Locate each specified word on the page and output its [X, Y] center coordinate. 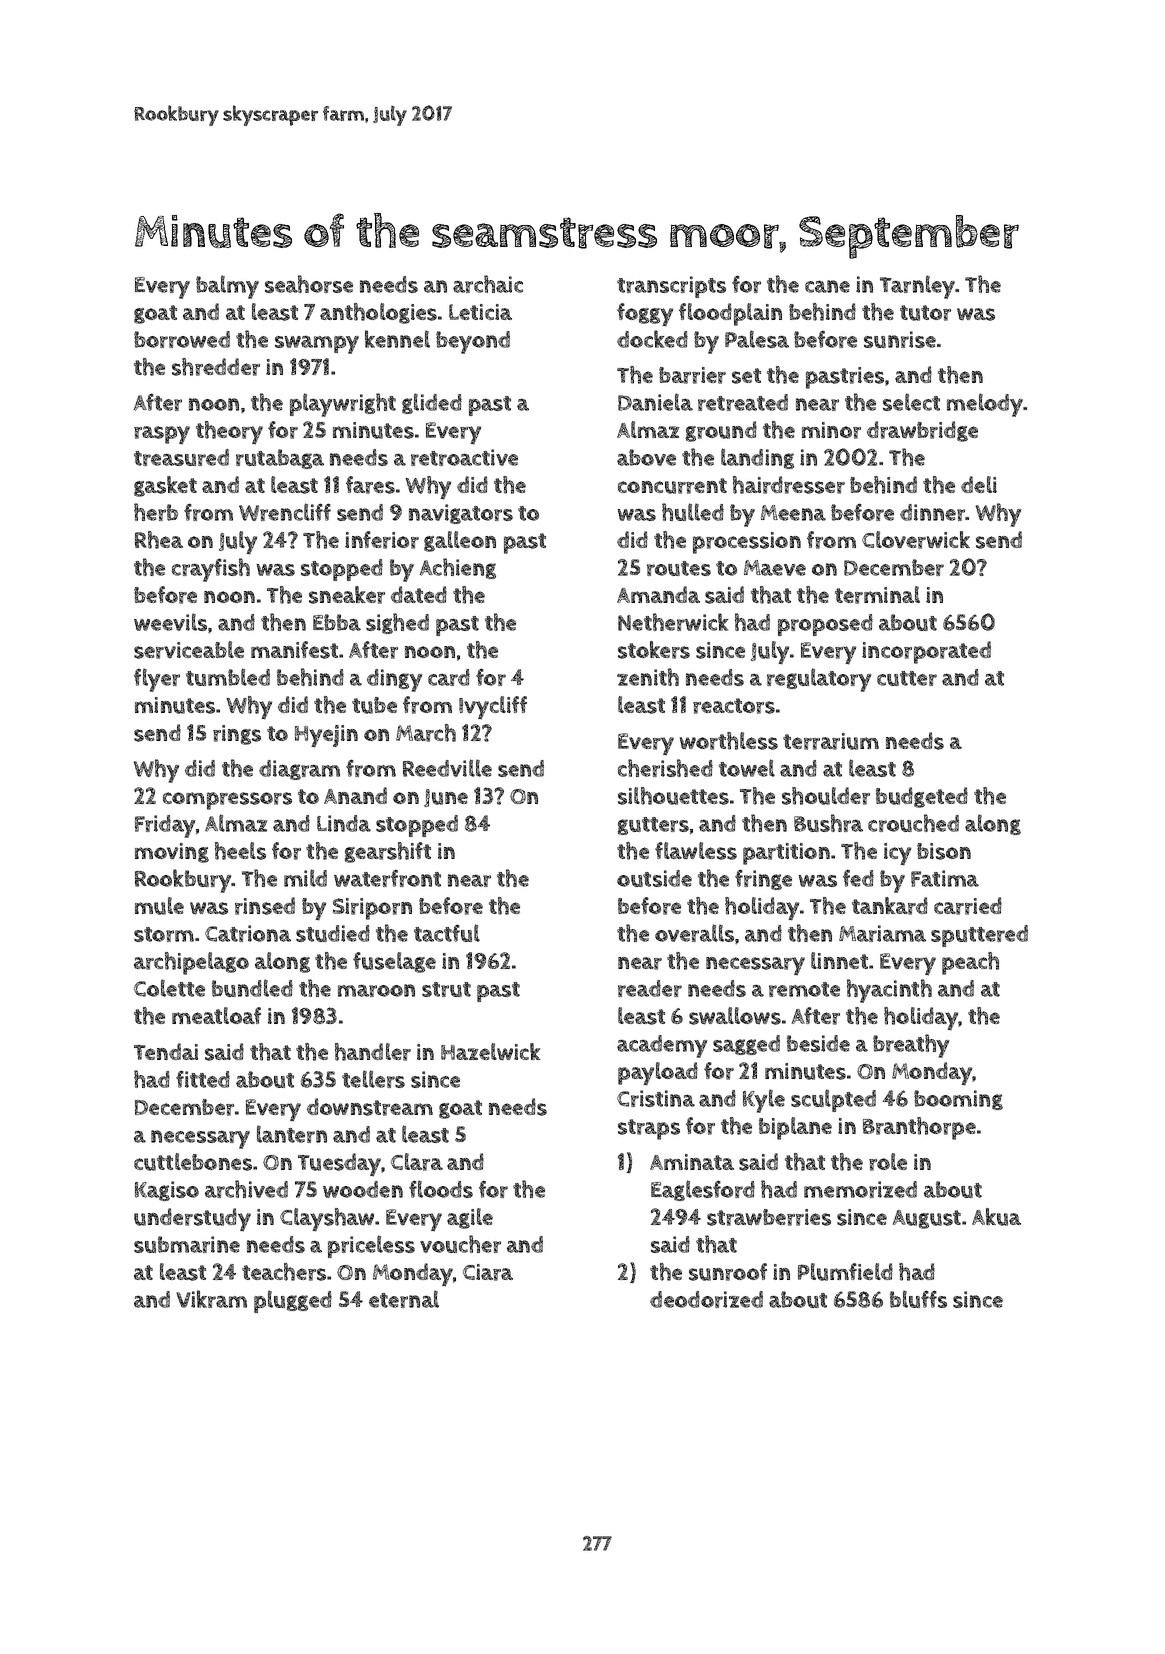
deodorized [706, 1299]
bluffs [918, 1299]
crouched [913, 823]
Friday [165, 826]
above [646, 457]
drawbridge [922, 431]
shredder [216, 367]
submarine [187, 1244]
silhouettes [673, 796]
